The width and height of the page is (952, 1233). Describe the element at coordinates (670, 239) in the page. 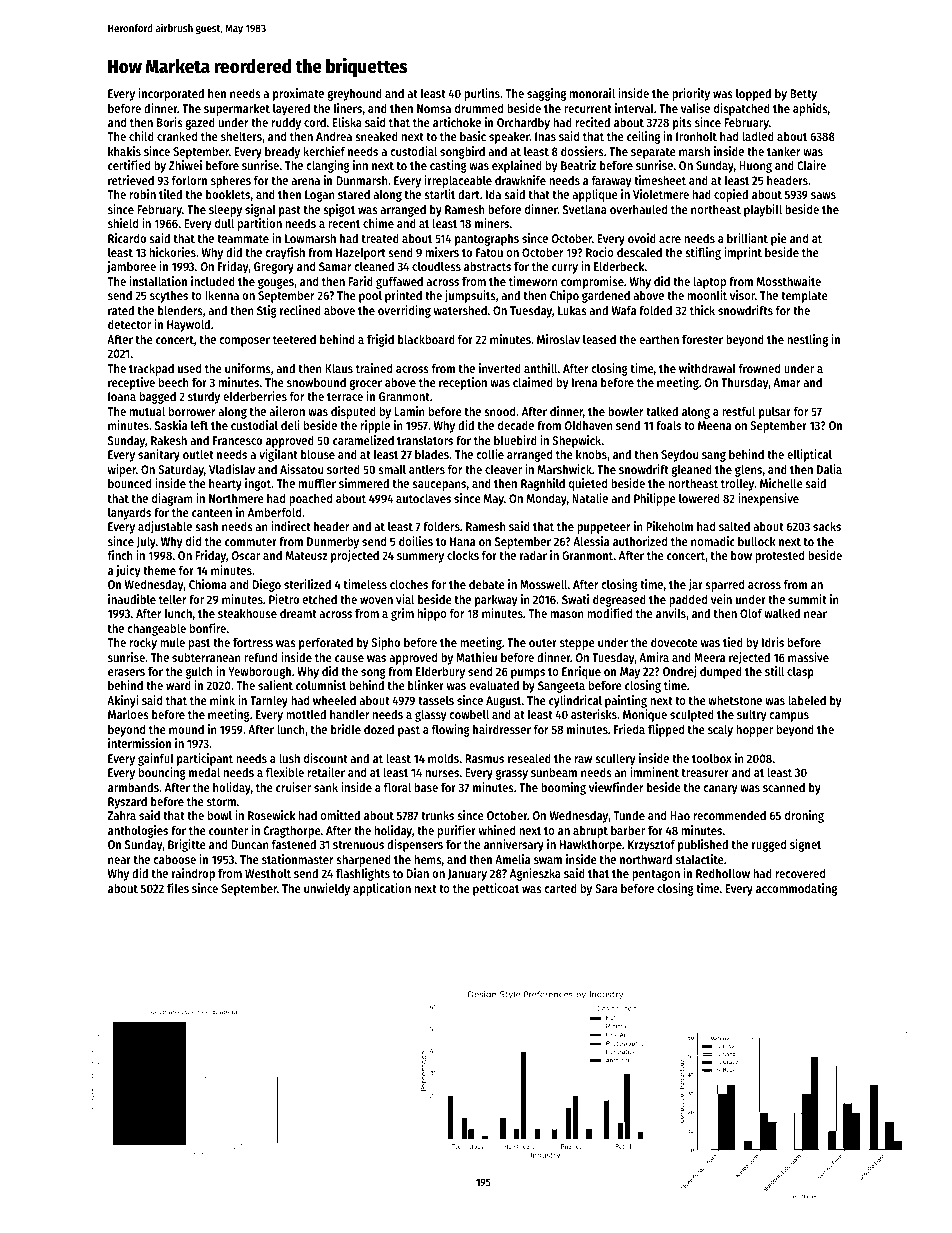

I see `acre` at that location.
